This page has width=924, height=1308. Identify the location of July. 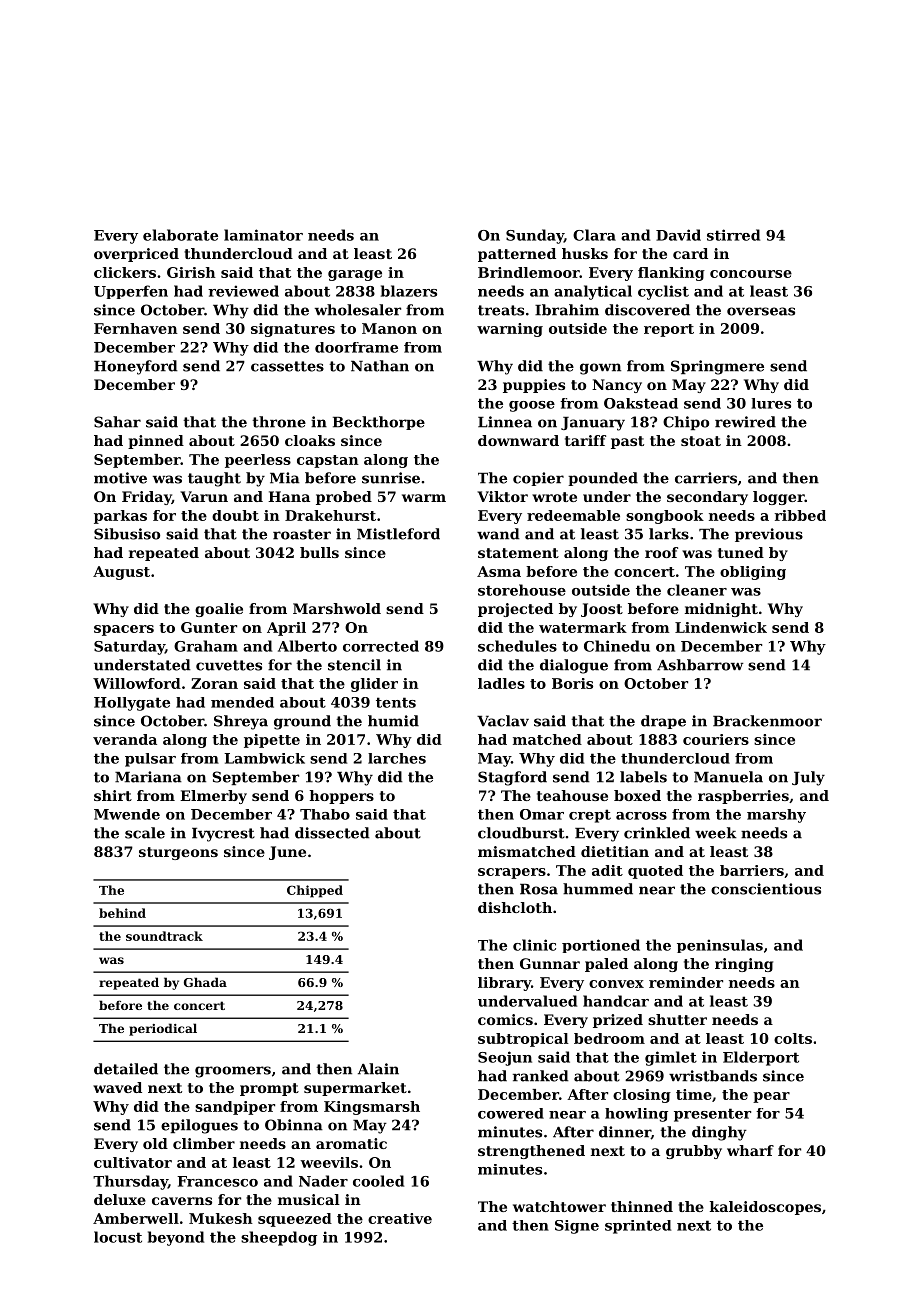
(808, 778).
